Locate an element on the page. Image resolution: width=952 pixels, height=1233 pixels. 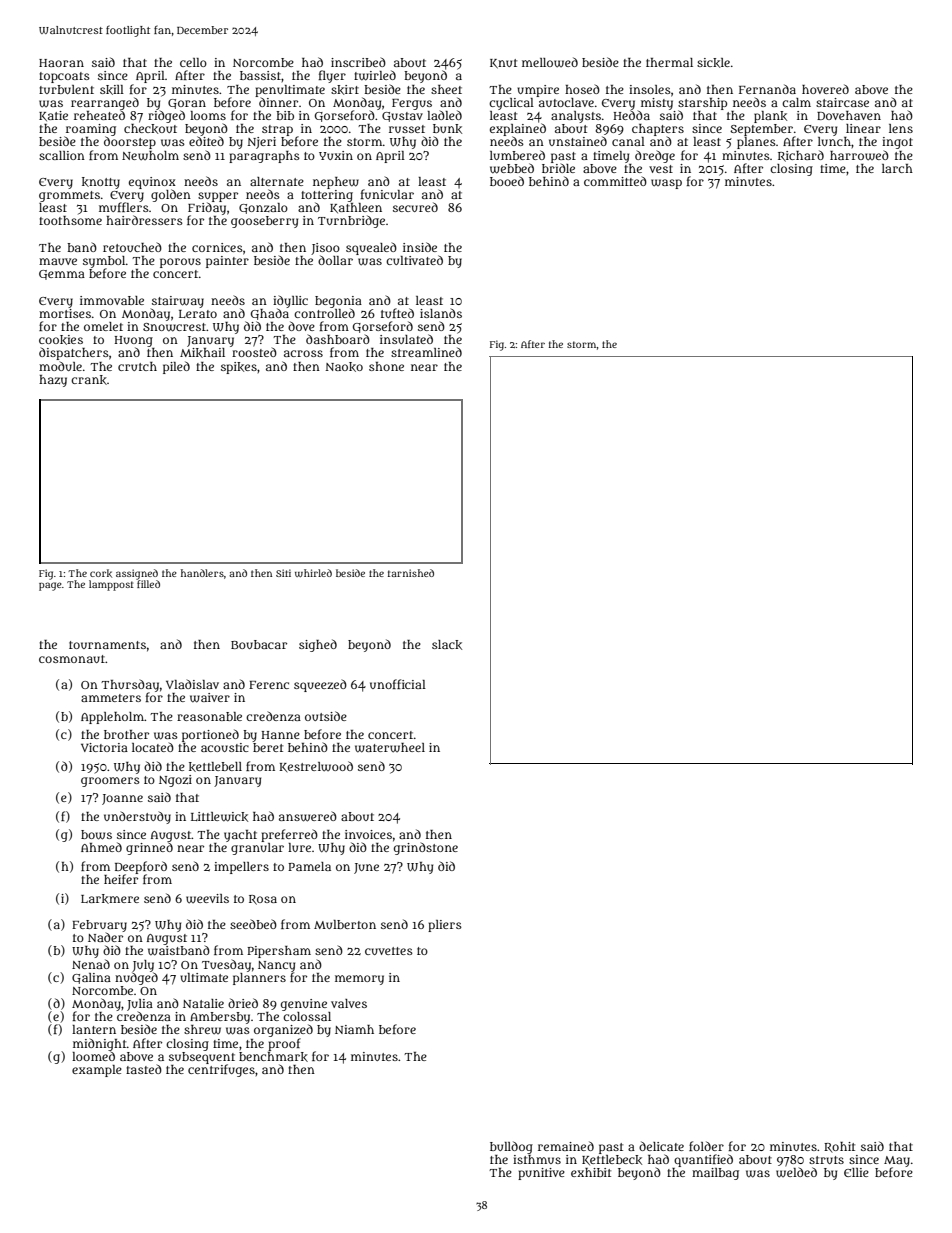
sickle is located at coordinates (713, 63).
